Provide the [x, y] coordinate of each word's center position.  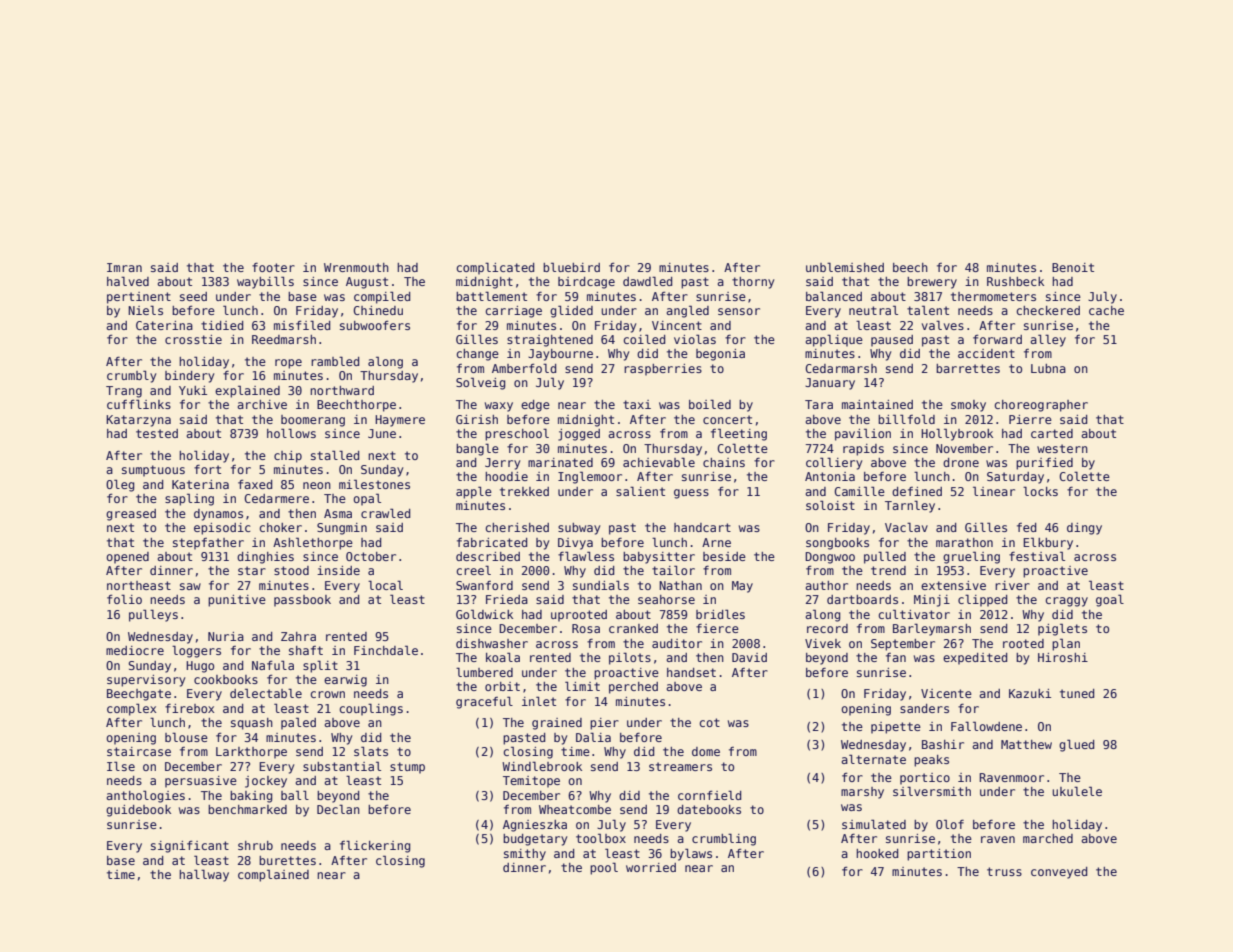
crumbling [724, 839]
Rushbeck [1015, 281]
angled [687, 311]
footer [273, 267]
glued [1076, 745]
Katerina [200, 484]
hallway [204, 875]
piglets [1062, 629]
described [488, 556]
